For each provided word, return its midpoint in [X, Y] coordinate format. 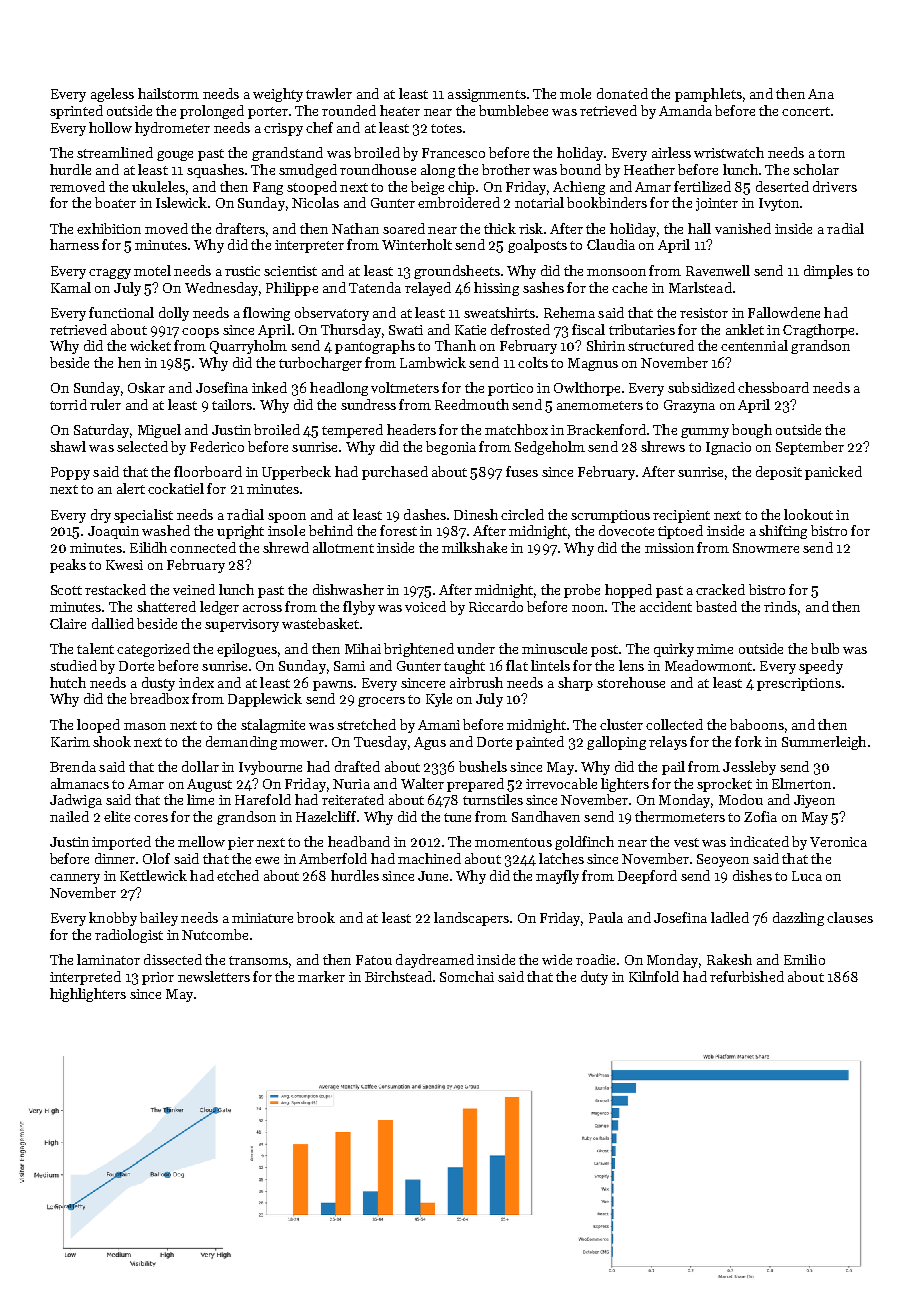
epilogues [247, 650]
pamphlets [708, 95]
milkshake [474, 547]
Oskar [146, 387]
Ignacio [728, 448]
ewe [267, 860]
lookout [808, 514]
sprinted [76, 112]
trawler [329, 93]
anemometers [600, 405]
